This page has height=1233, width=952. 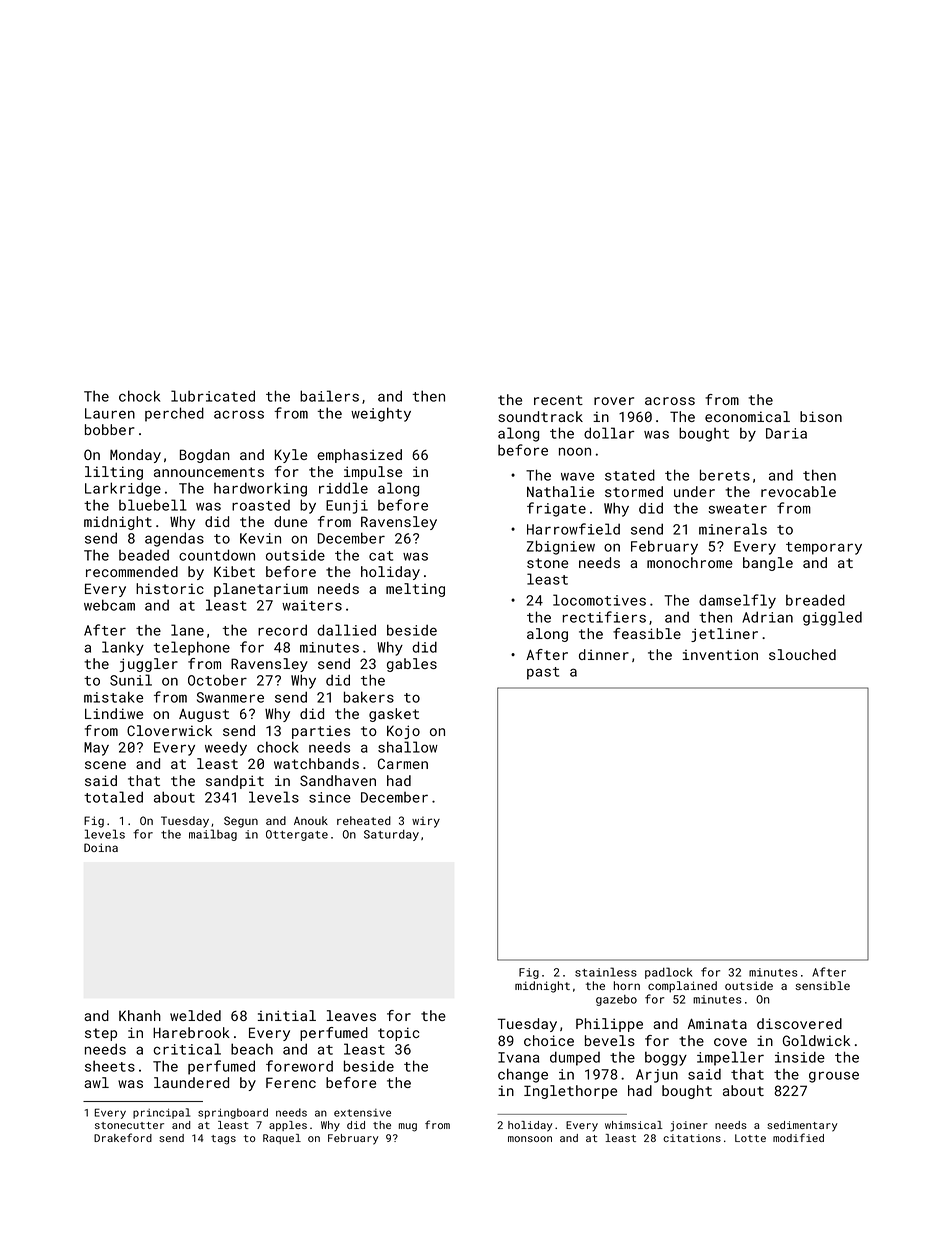 I want to click on stainless, so click(x=606, y=972).
